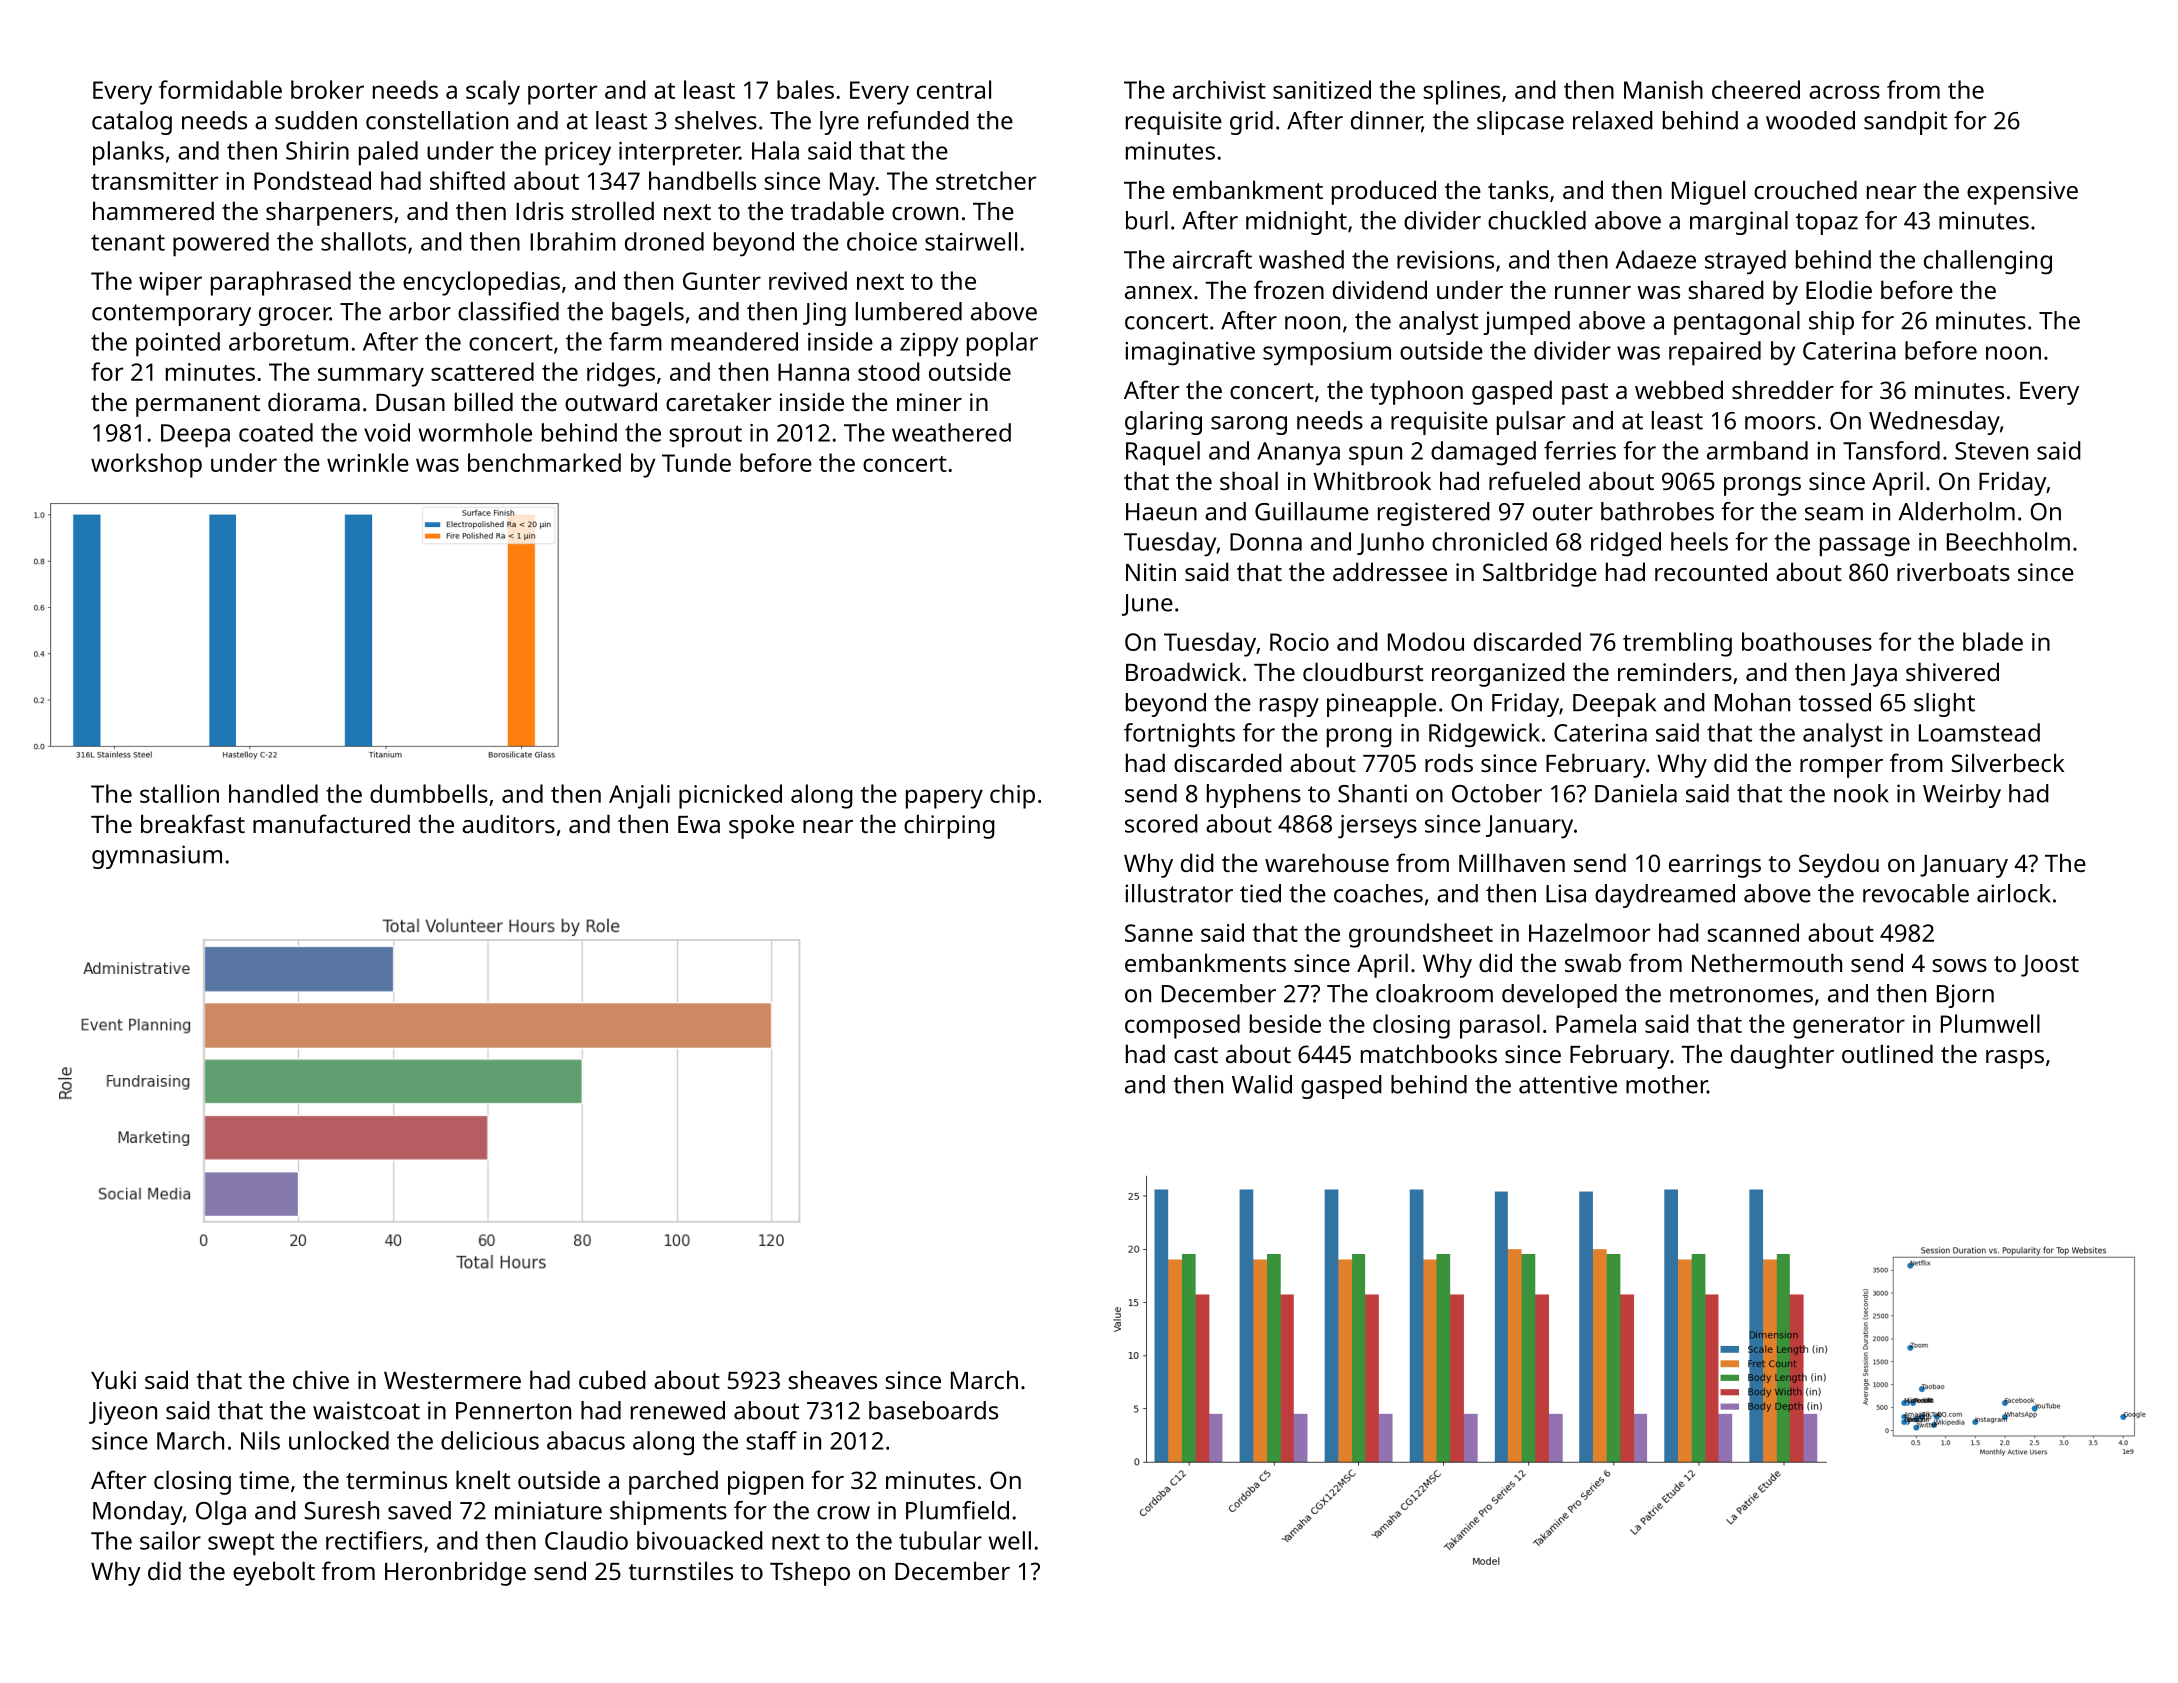 This screenshot has width=2178, height=1683. I want to click on tubular, so click(940, 1540).
